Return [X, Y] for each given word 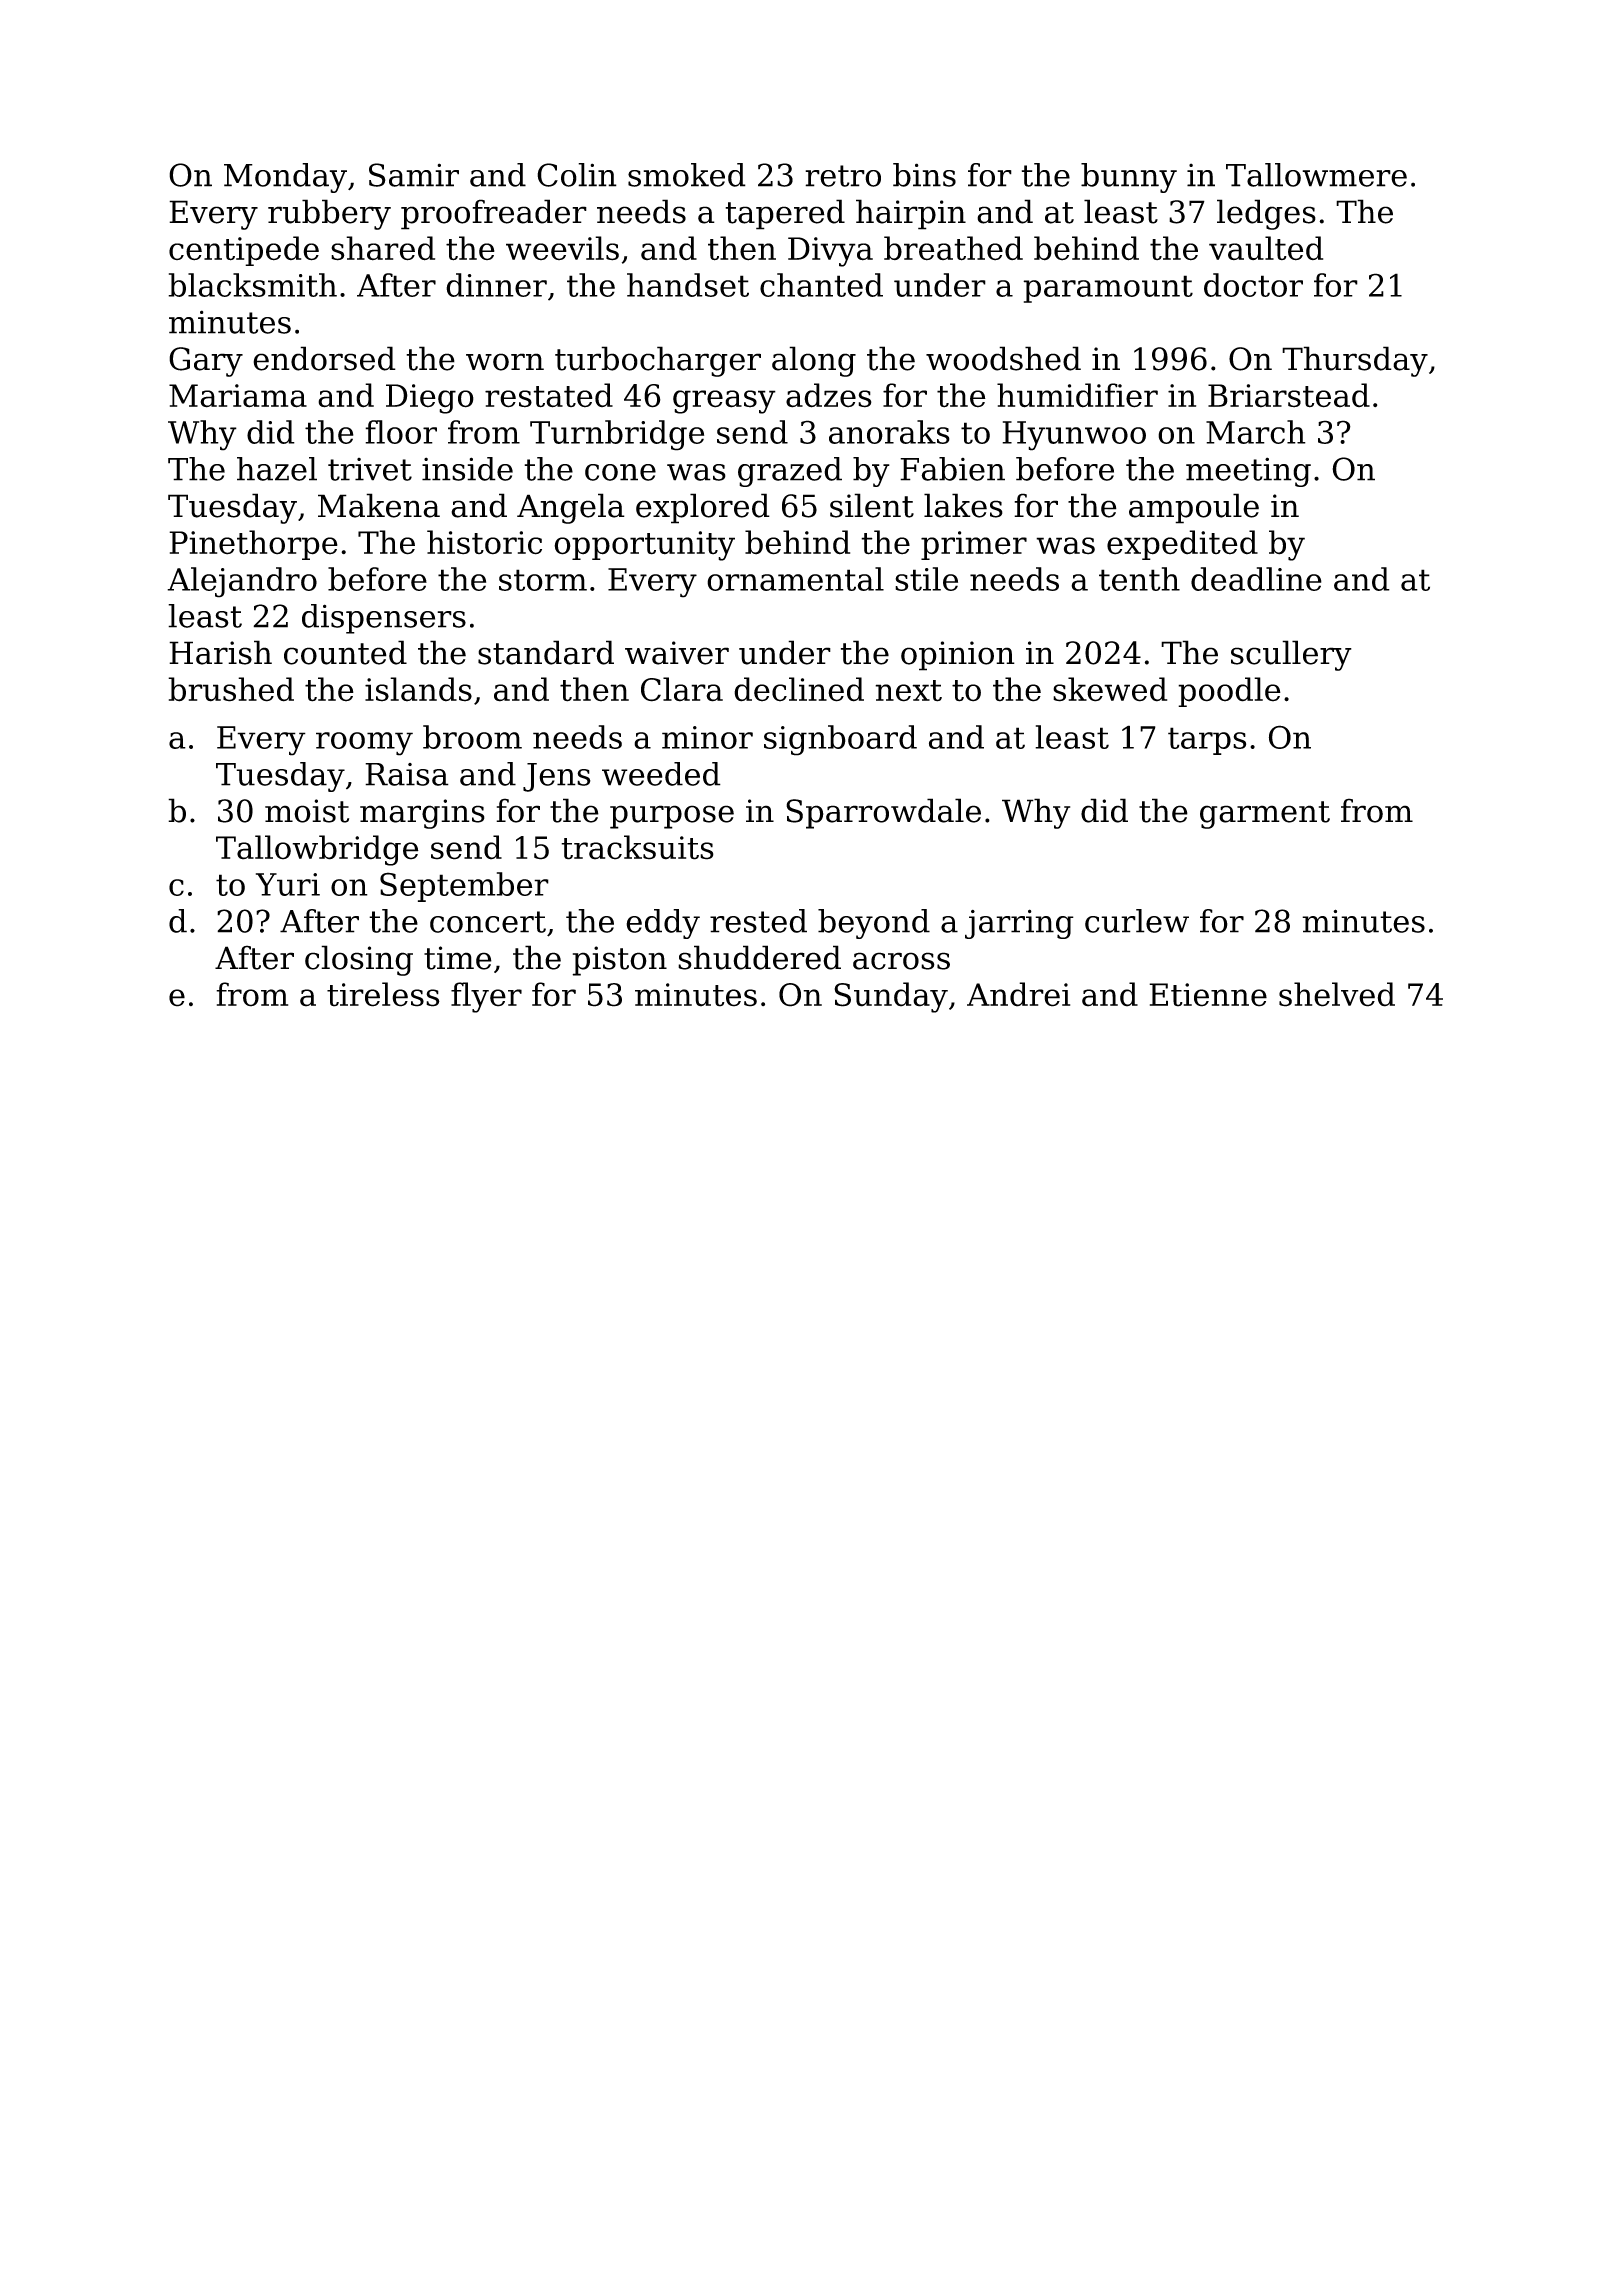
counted [345, 652]
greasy [724, 402]
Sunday [891, 997]
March [1256, 432]
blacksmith [252, 285]
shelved [1337, 994]
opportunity [644, 546]
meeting [1248, 472]
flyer [486, 997]
